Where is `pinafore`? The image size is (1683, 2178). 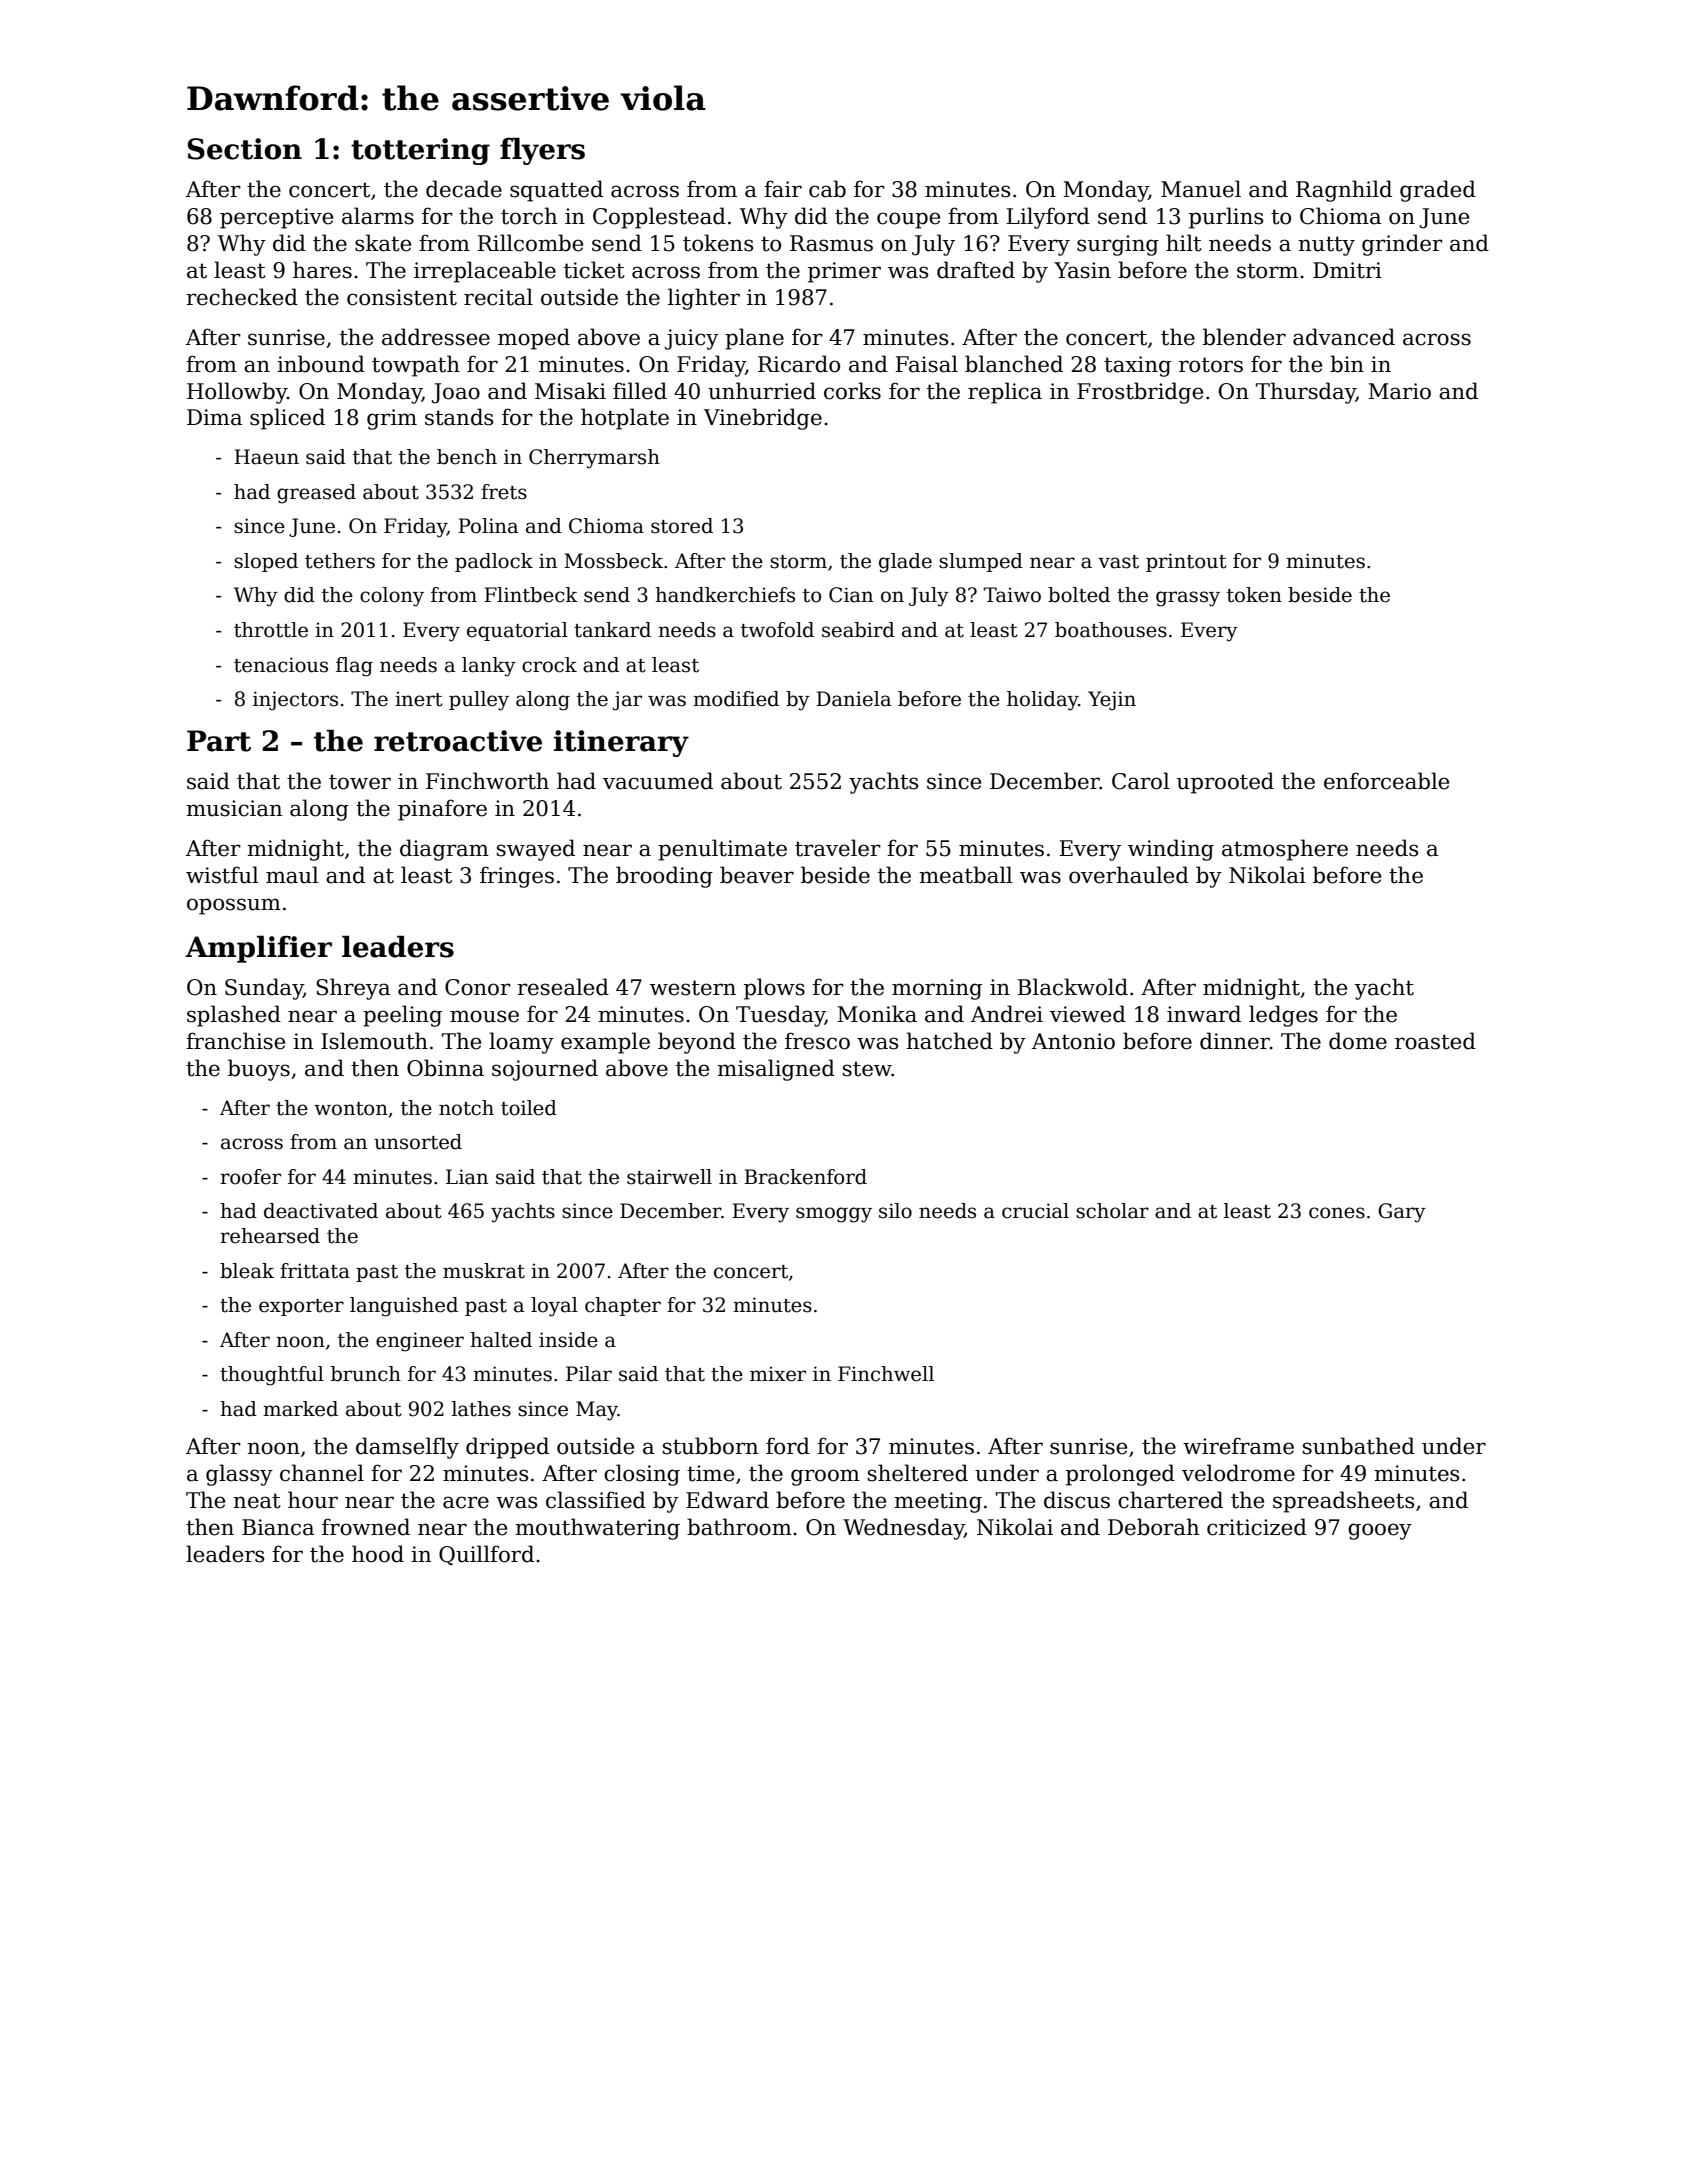
pinafore is located at coordinates (442, 810).
